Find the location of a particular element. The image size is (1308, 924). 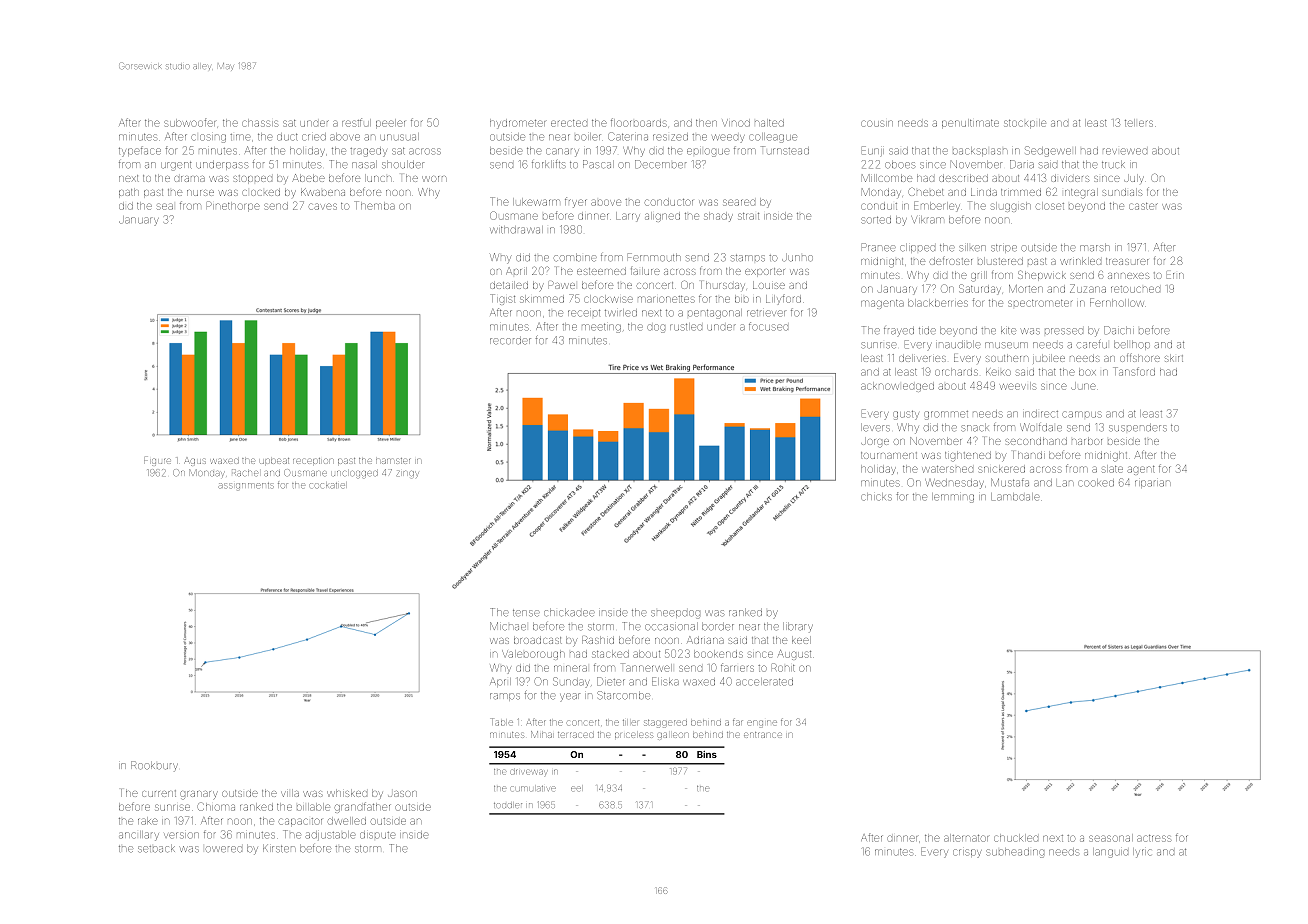

suspenders is located at coordinates (1138, 428).
